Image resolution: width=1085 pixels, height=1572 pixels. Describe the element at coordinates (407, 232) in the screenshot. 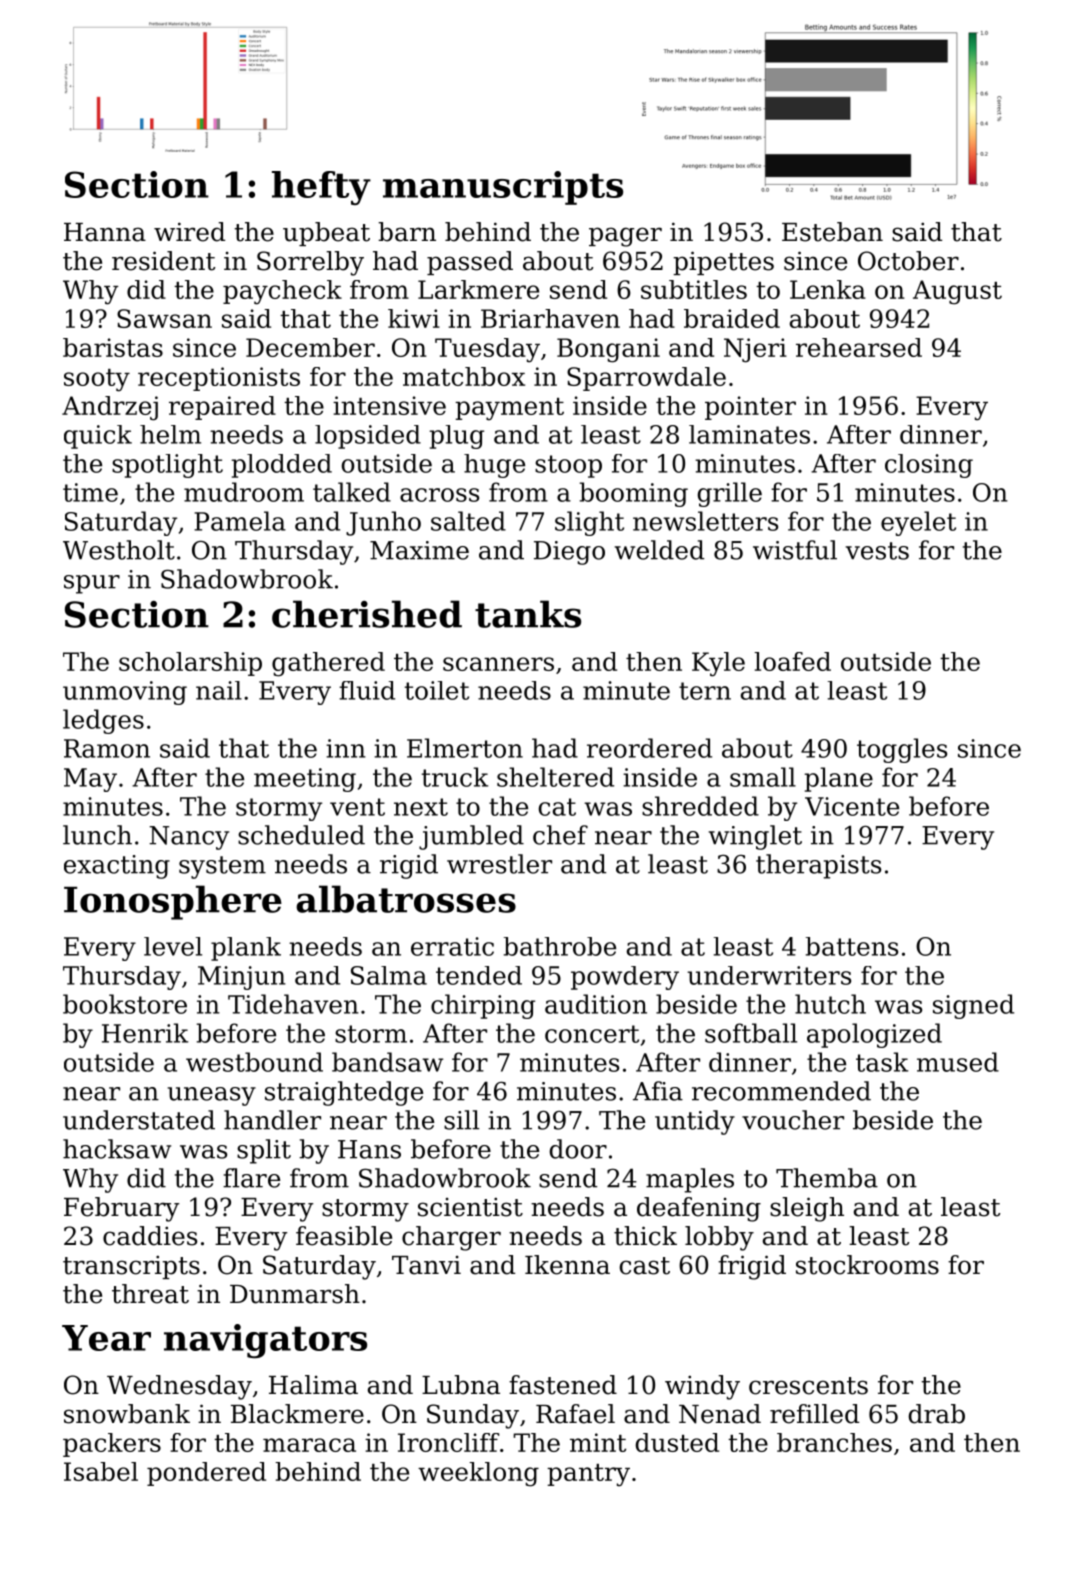

I see `barn` at that location.
